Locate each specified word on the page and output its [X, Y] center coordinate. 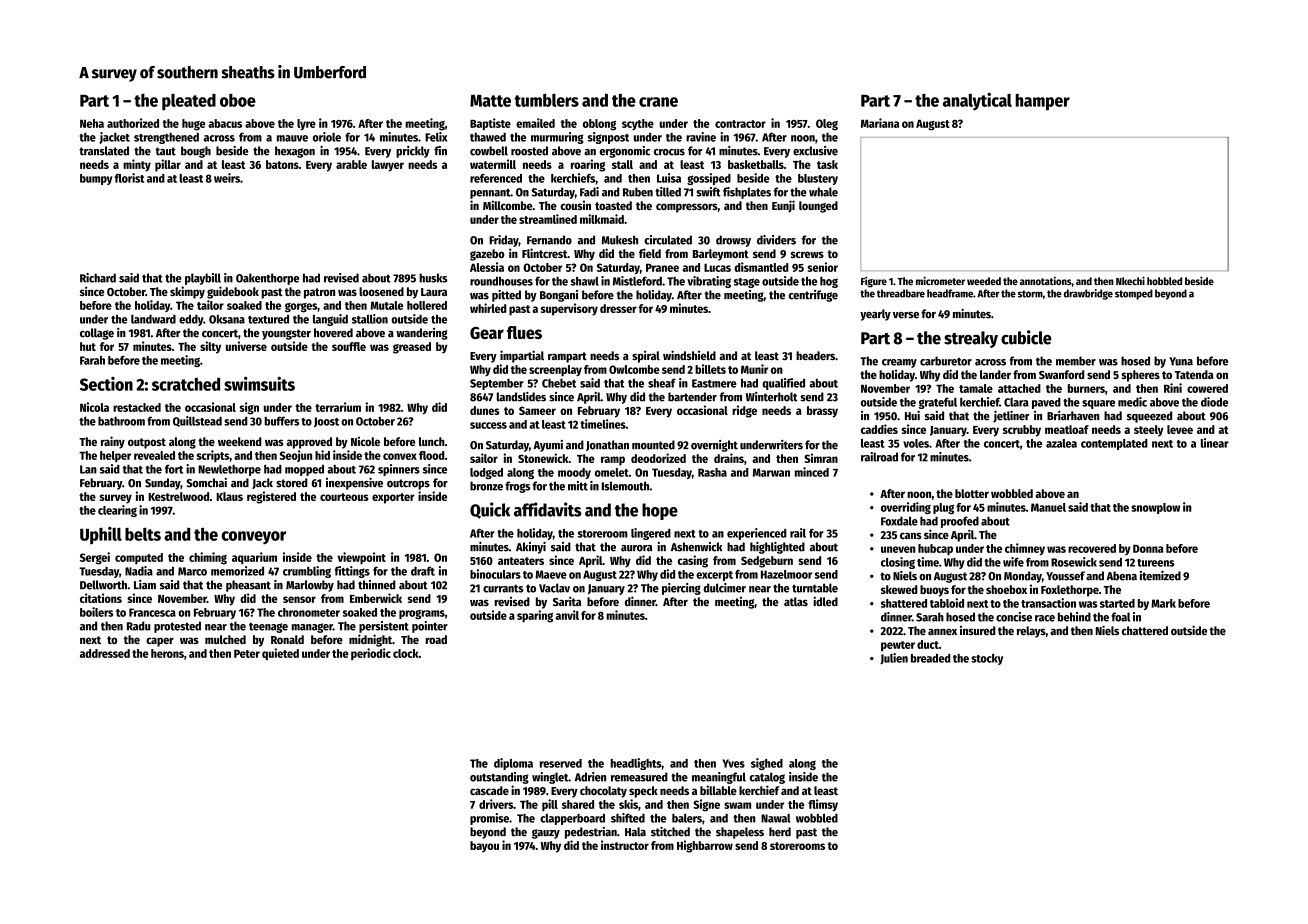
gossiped [709, 179]
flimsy [823, 805]
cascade [489, 790]
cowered [1207, 388]
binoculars [495, 574]
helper [115, 456]
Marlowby [310, 586]
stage [747, 283]
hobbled [1164, 281]
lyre [306, 124]
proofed [960, 522]
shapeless [740, 833]
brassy [822, 412]
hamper [1042, 102]
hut [88, 346]
